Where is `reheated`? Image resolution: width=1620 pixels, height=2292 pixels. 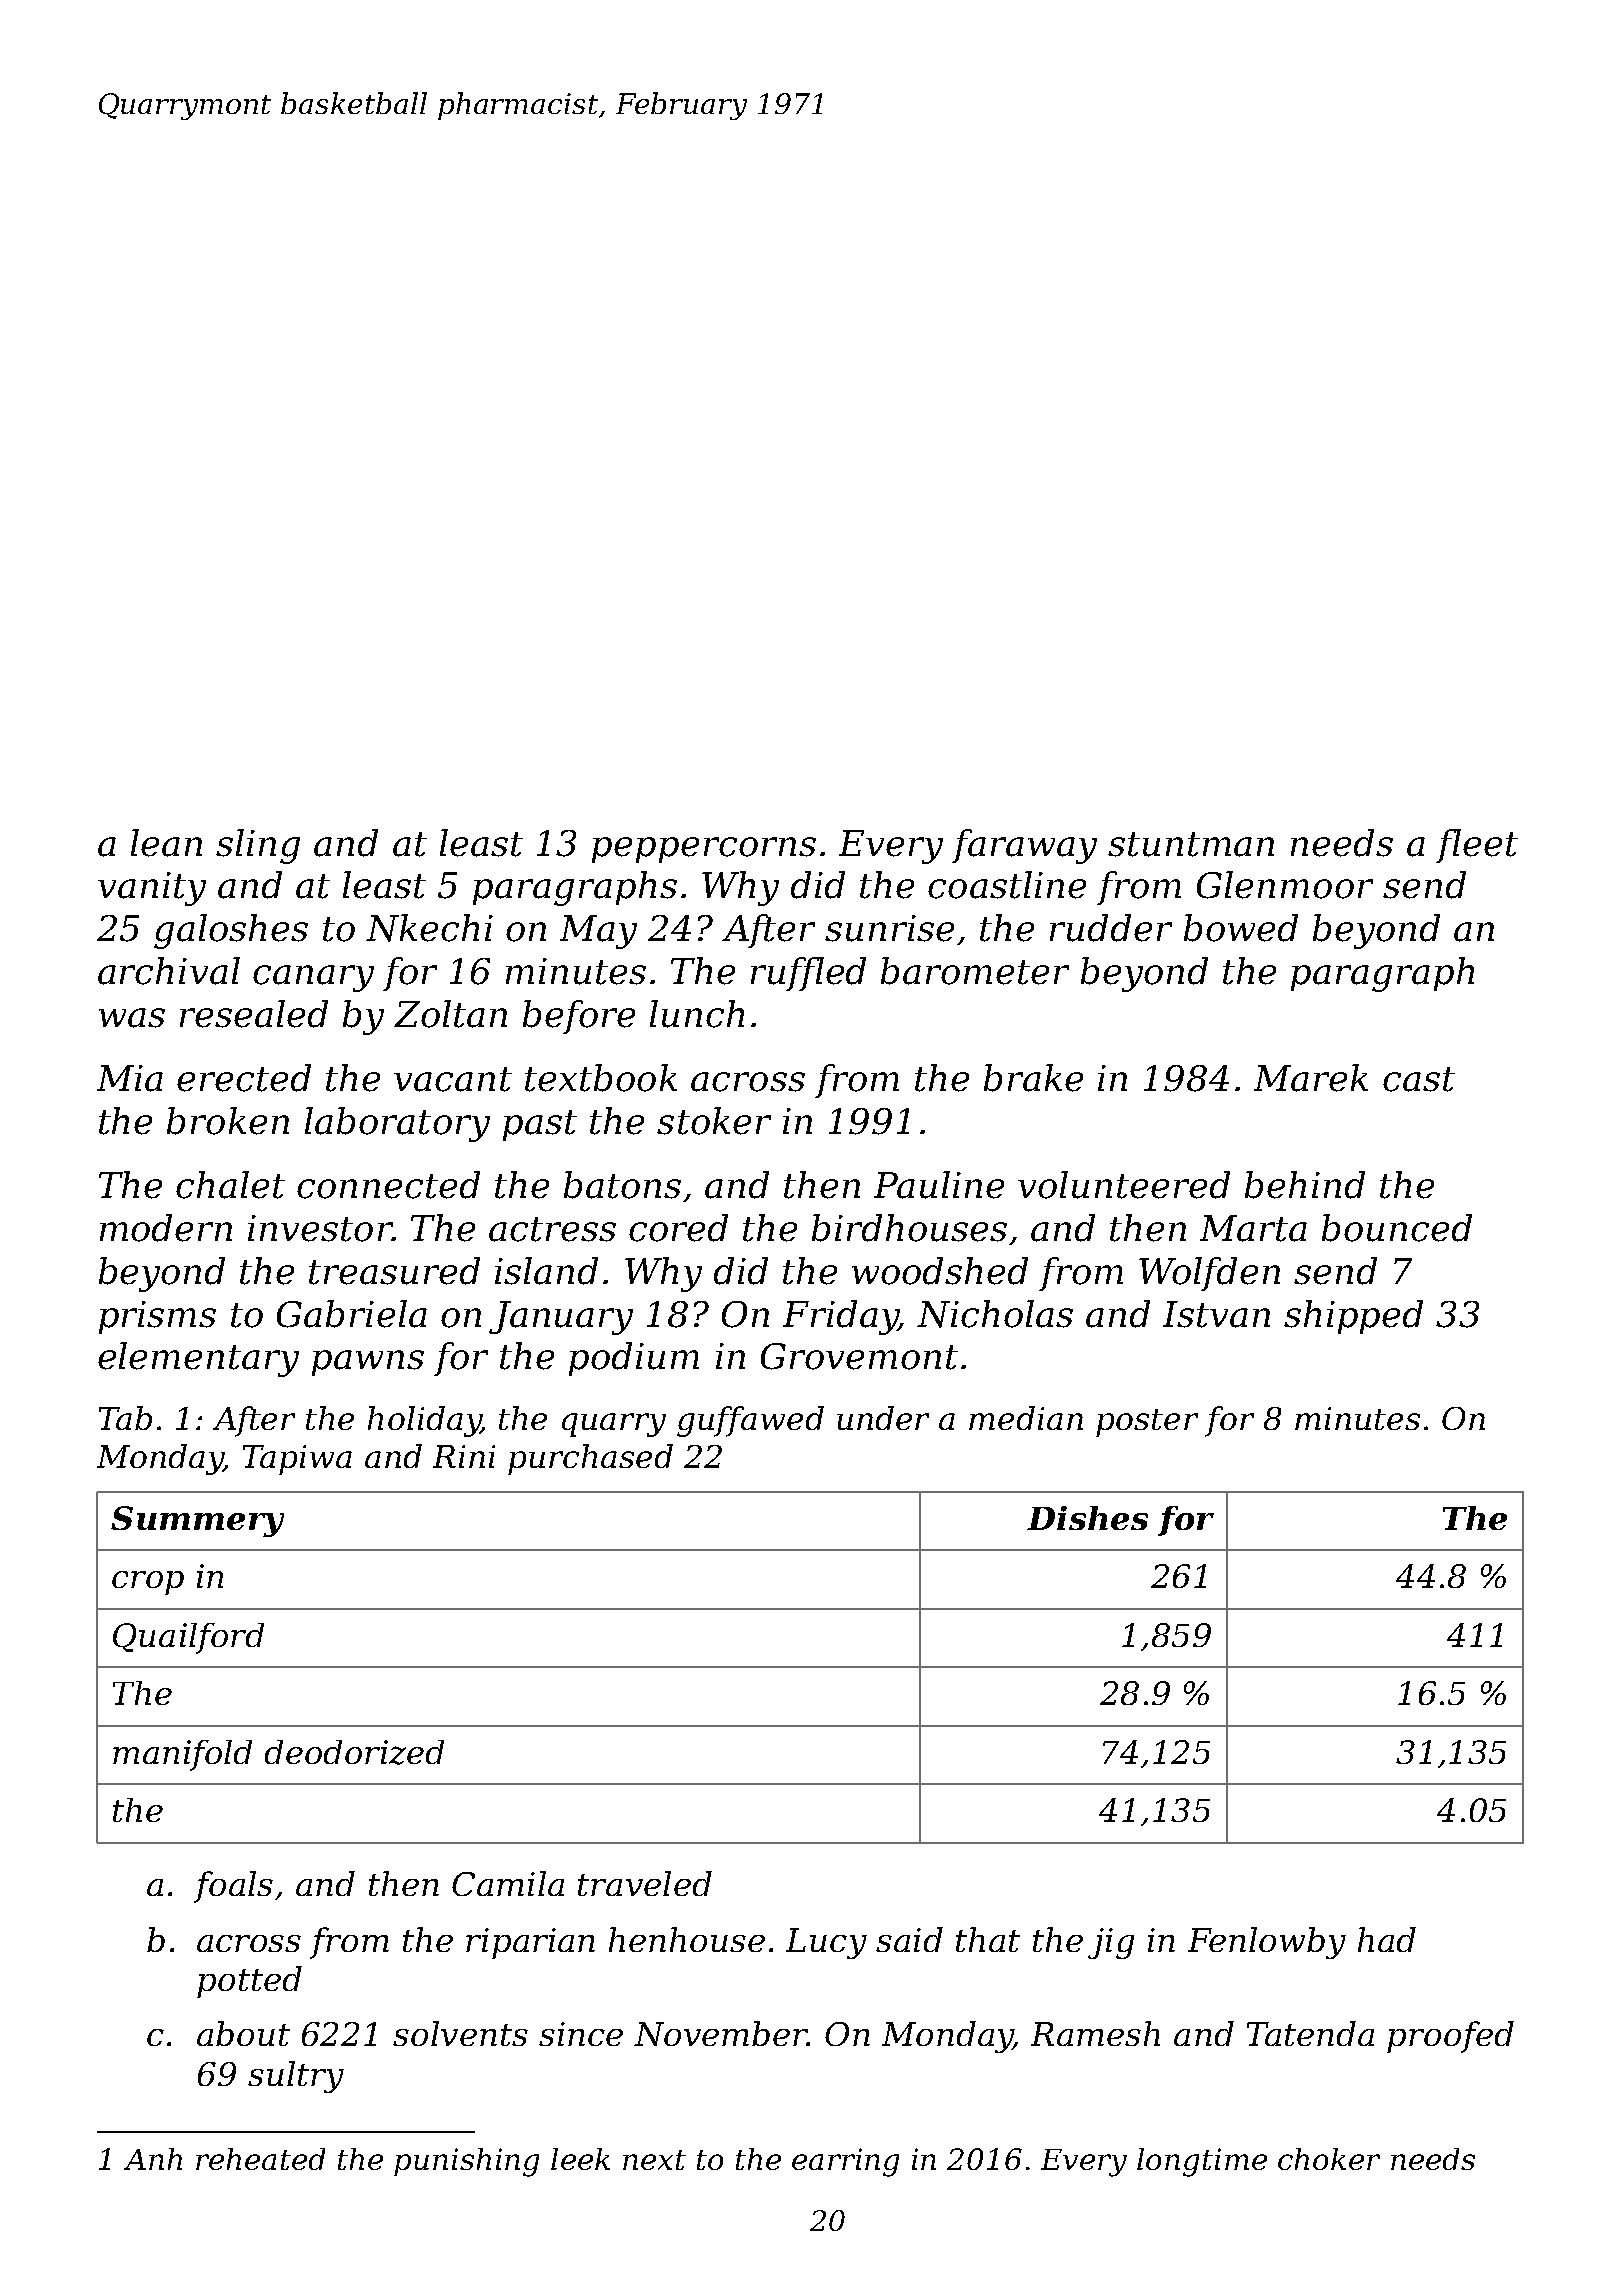
reheated is located at coordinates (260, 2159).
